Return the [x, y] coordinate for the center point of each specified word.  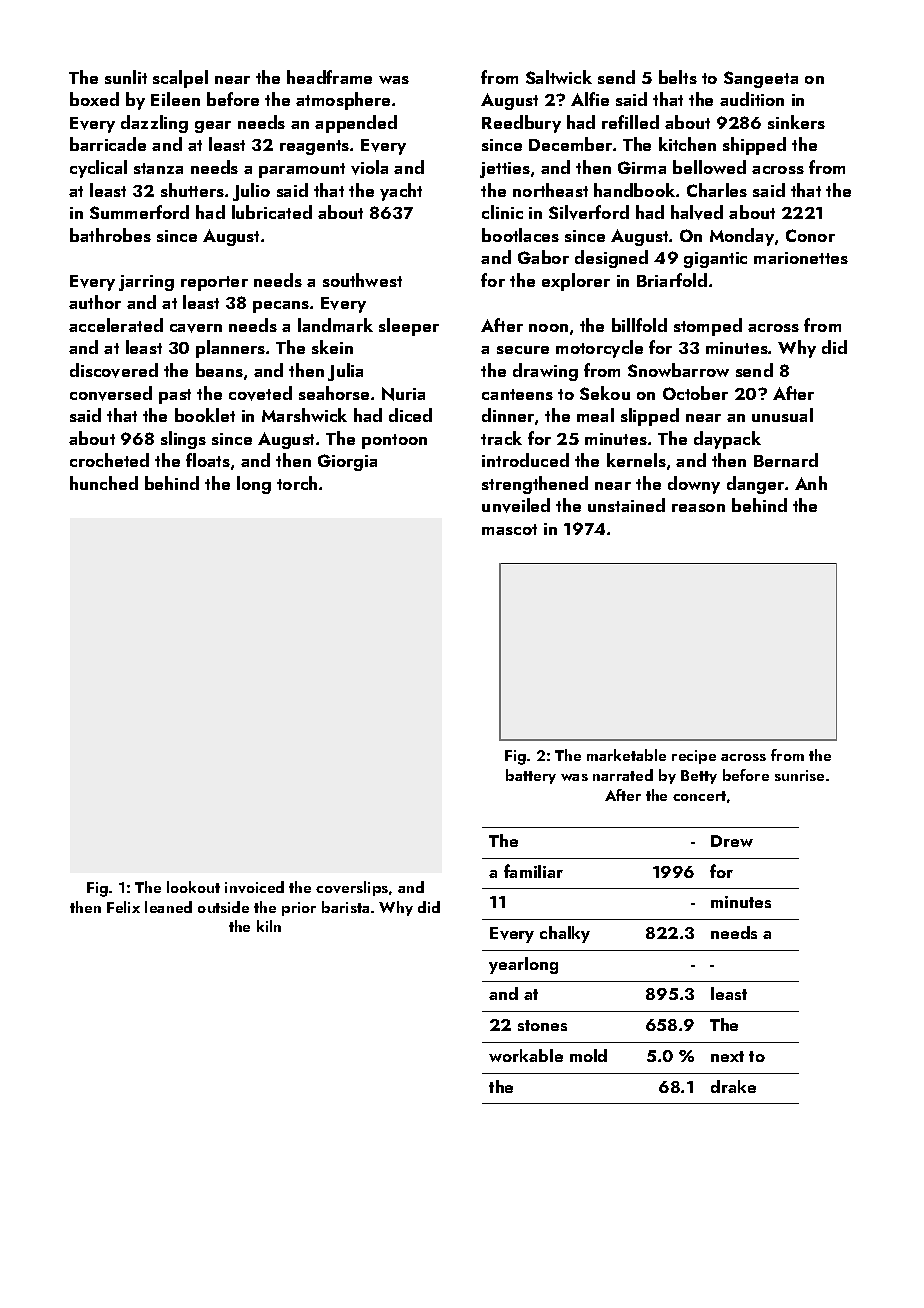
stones [542, 1025]
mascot [509, 529]
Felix [123, 907]
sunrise [799, 775]
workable [526, 1055]
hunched [104, 483]
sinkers [796, 122]
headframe [329, 77]
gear [213, 127]
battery [531, 776]
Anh [811, 483]
